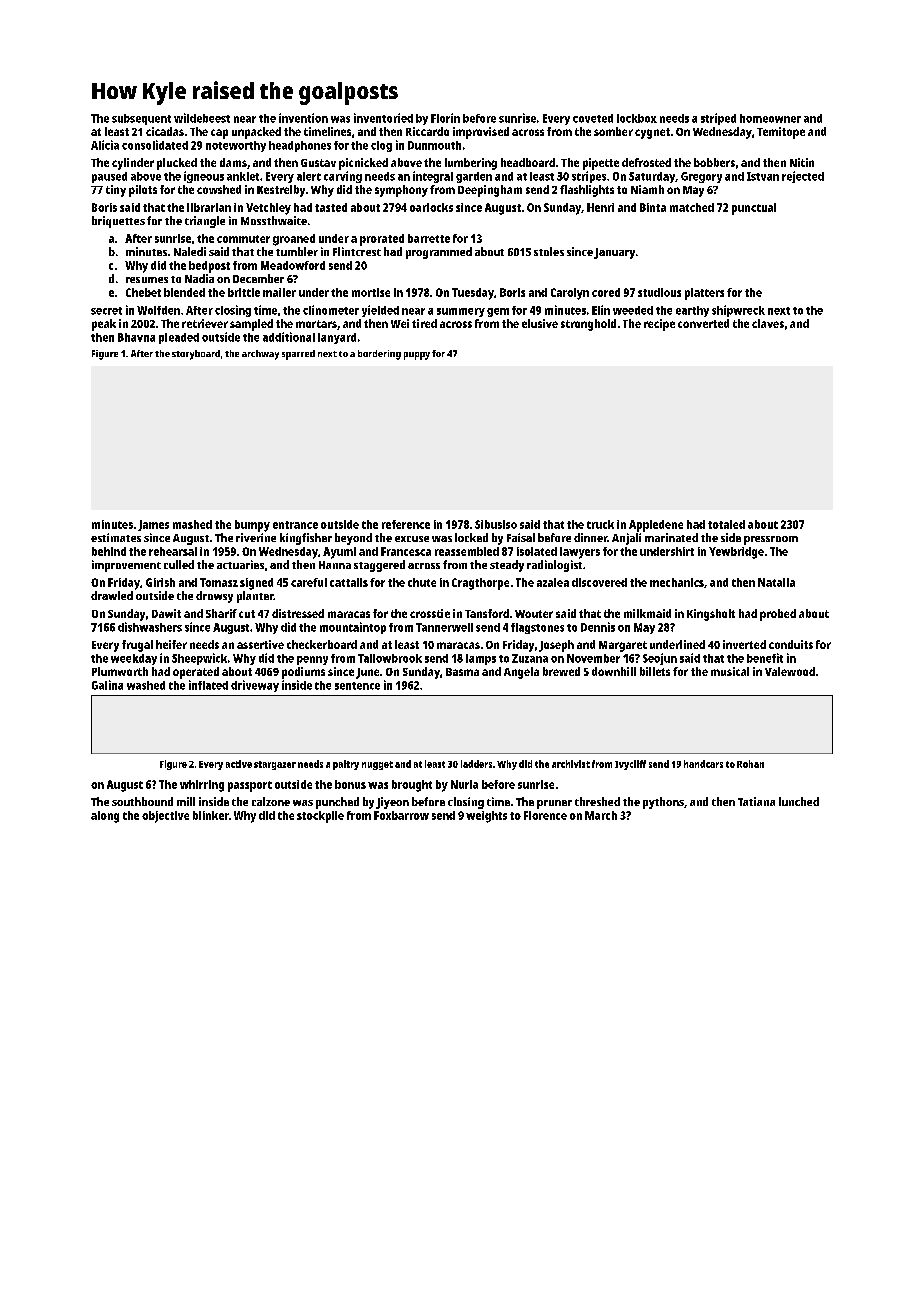 The image size is (924, 1308). Describe the element at coordinates (289, 337) in the screenshot. I see `additional` at that location.
